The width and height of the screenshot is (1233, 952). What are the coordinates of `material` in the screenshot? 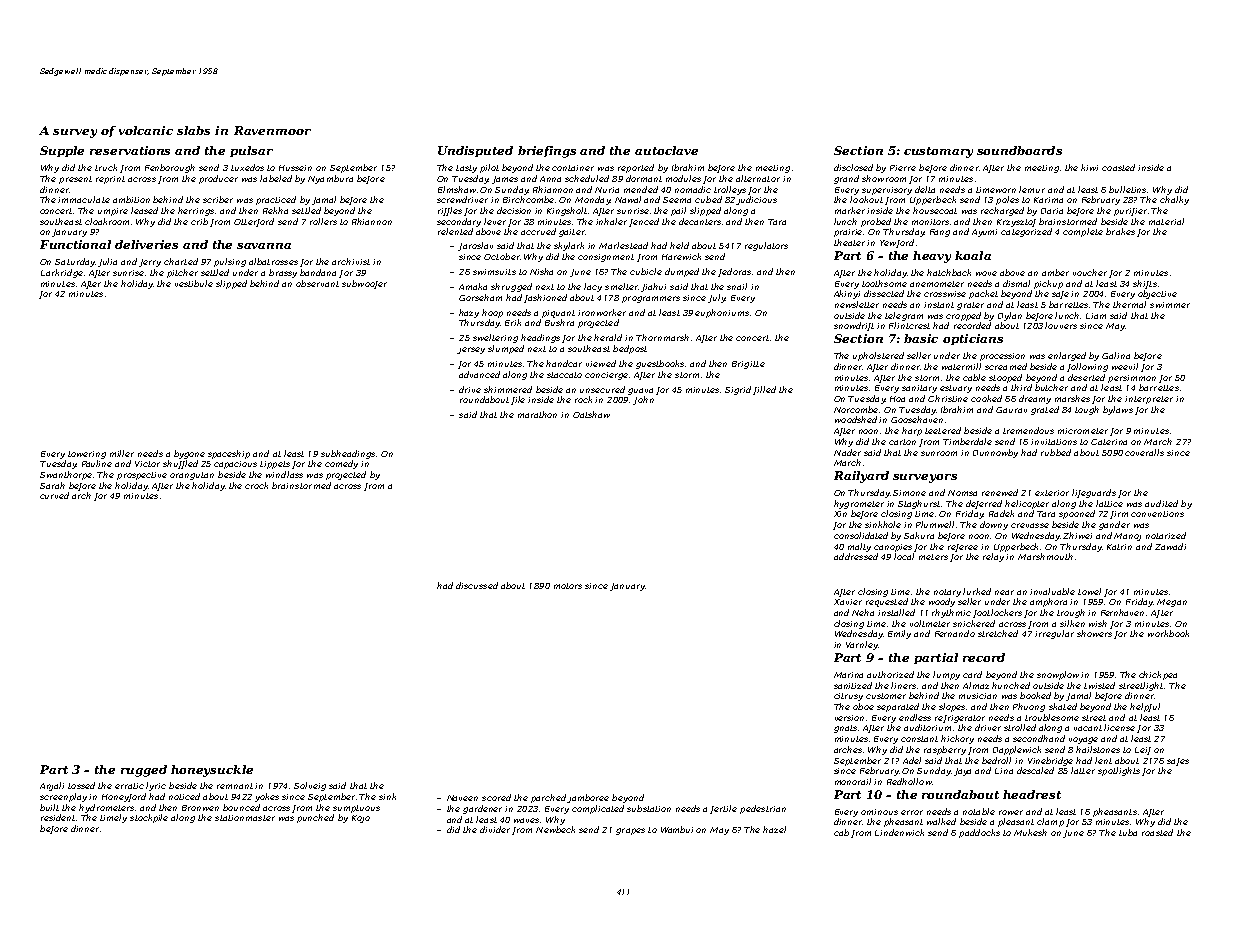 It's located at (1166, 221).
